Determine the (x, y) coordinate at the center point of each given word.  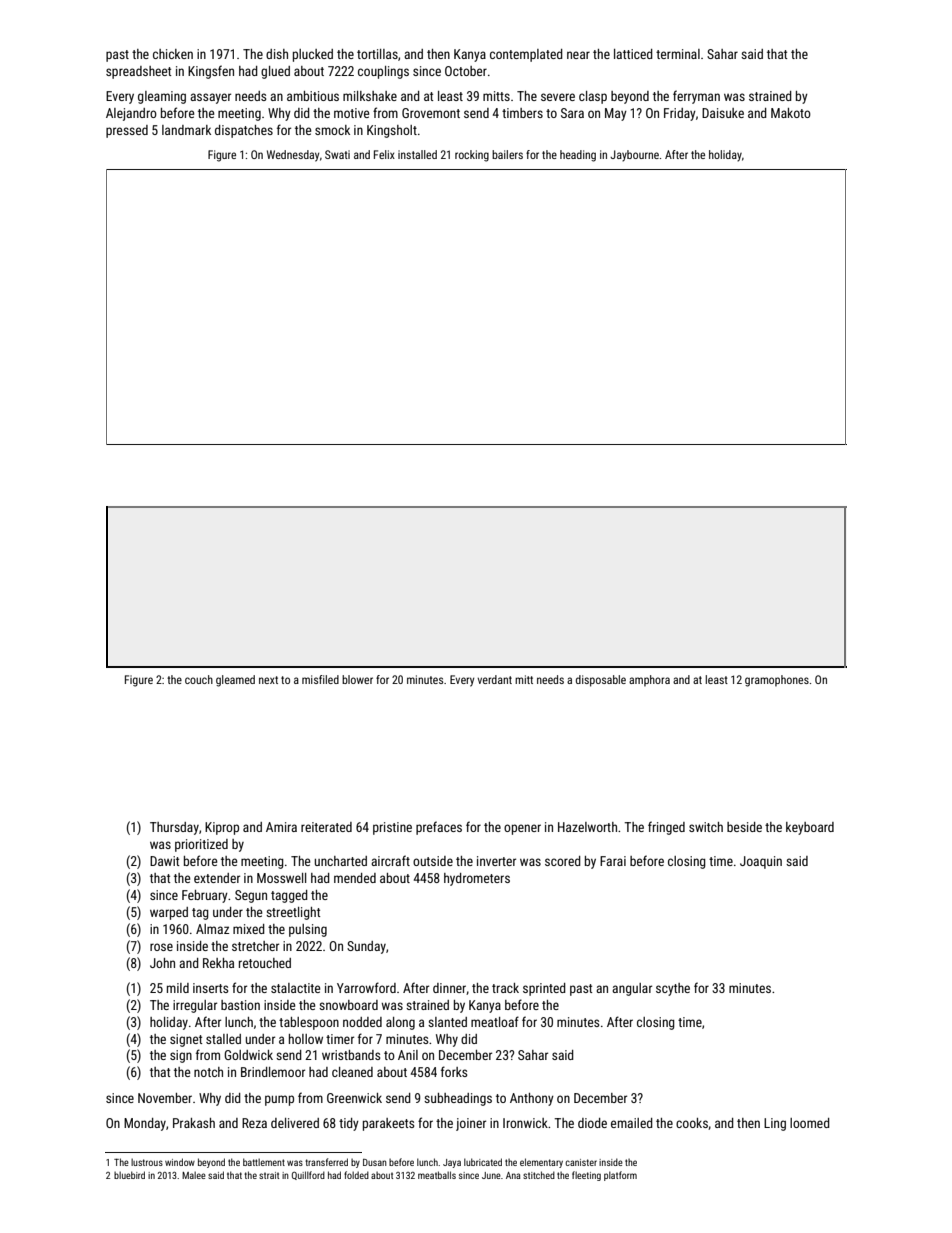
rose (161, 947)
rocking (472, 156)
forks (454, 1071)
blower (357, 679)
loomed (810, 1123)
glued (275, 72)
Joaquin (761, 862)
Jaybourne (634, 156)
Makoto (791, 113)
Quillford (308, 1175)
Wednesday (293, 156)
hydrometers (477, 879)
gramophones (777, 681)
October (466, 71)
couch (199, 679)
